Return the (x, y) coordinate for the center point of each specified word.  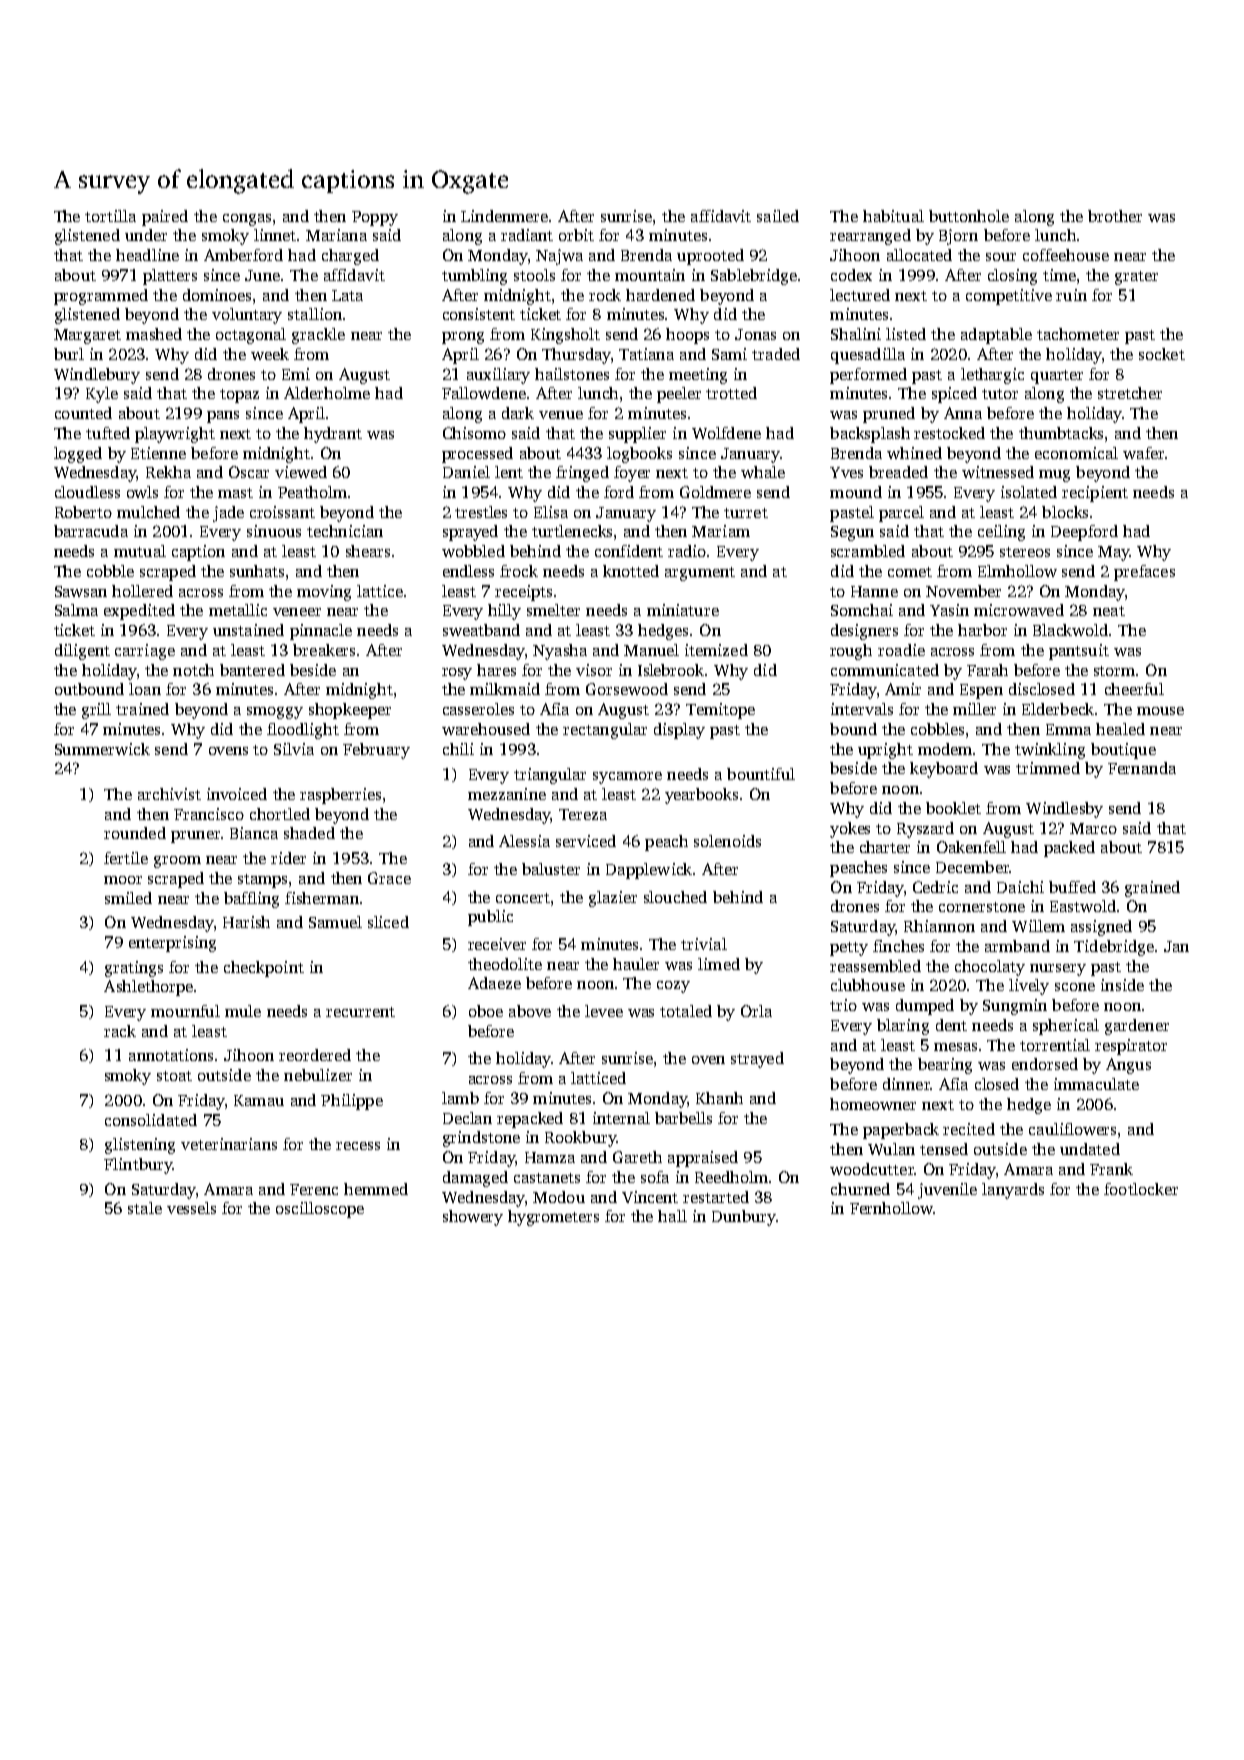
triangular (550, 776)
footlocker (1141, 1189)
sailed (778, 216)
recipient (1095, 494)
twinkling (1050, 751)
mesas (955, 1047)
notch (193, 670)
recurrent (360, 1012)
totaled (686, 1011)
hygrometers (553, 1218)
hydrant (333, 435)
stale (145, 1208)
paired (165, 218)
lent (509, 472)
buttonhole (969, 216)
